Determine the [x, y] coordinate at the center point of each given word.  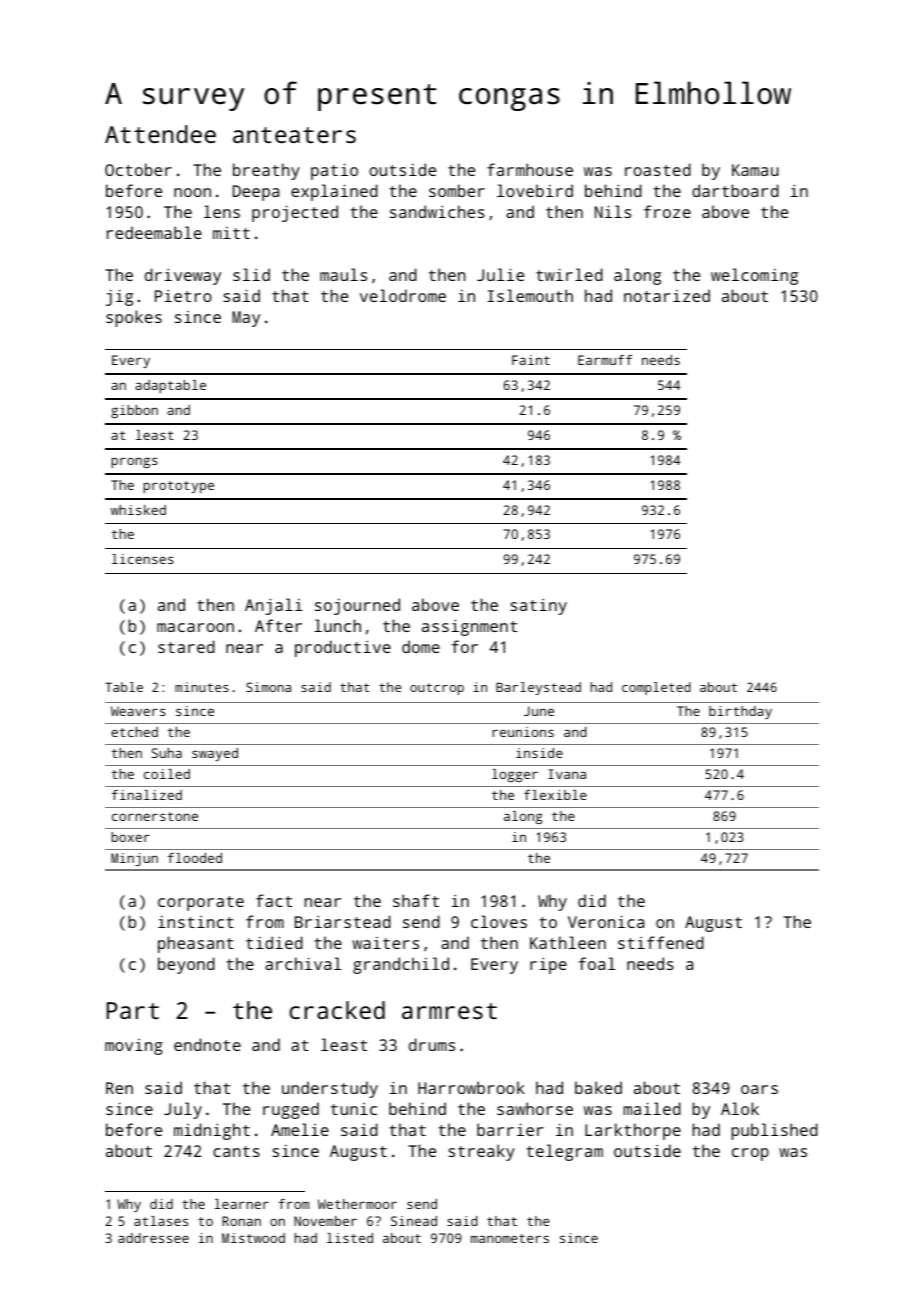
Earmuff [605, 360]
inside [539, 753]
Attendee [160, 134]
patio [334, 171]
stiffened [661, 942]
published [774, 1131]
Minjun [134, 859]
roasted [658, 169]
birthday [740, 712]
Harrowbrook [471, 1087]
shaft [416, 900]
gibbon [134, 411]
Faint [531, 360]
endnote [207, 1044]
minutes [202, 687]
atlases [161, 1221]
